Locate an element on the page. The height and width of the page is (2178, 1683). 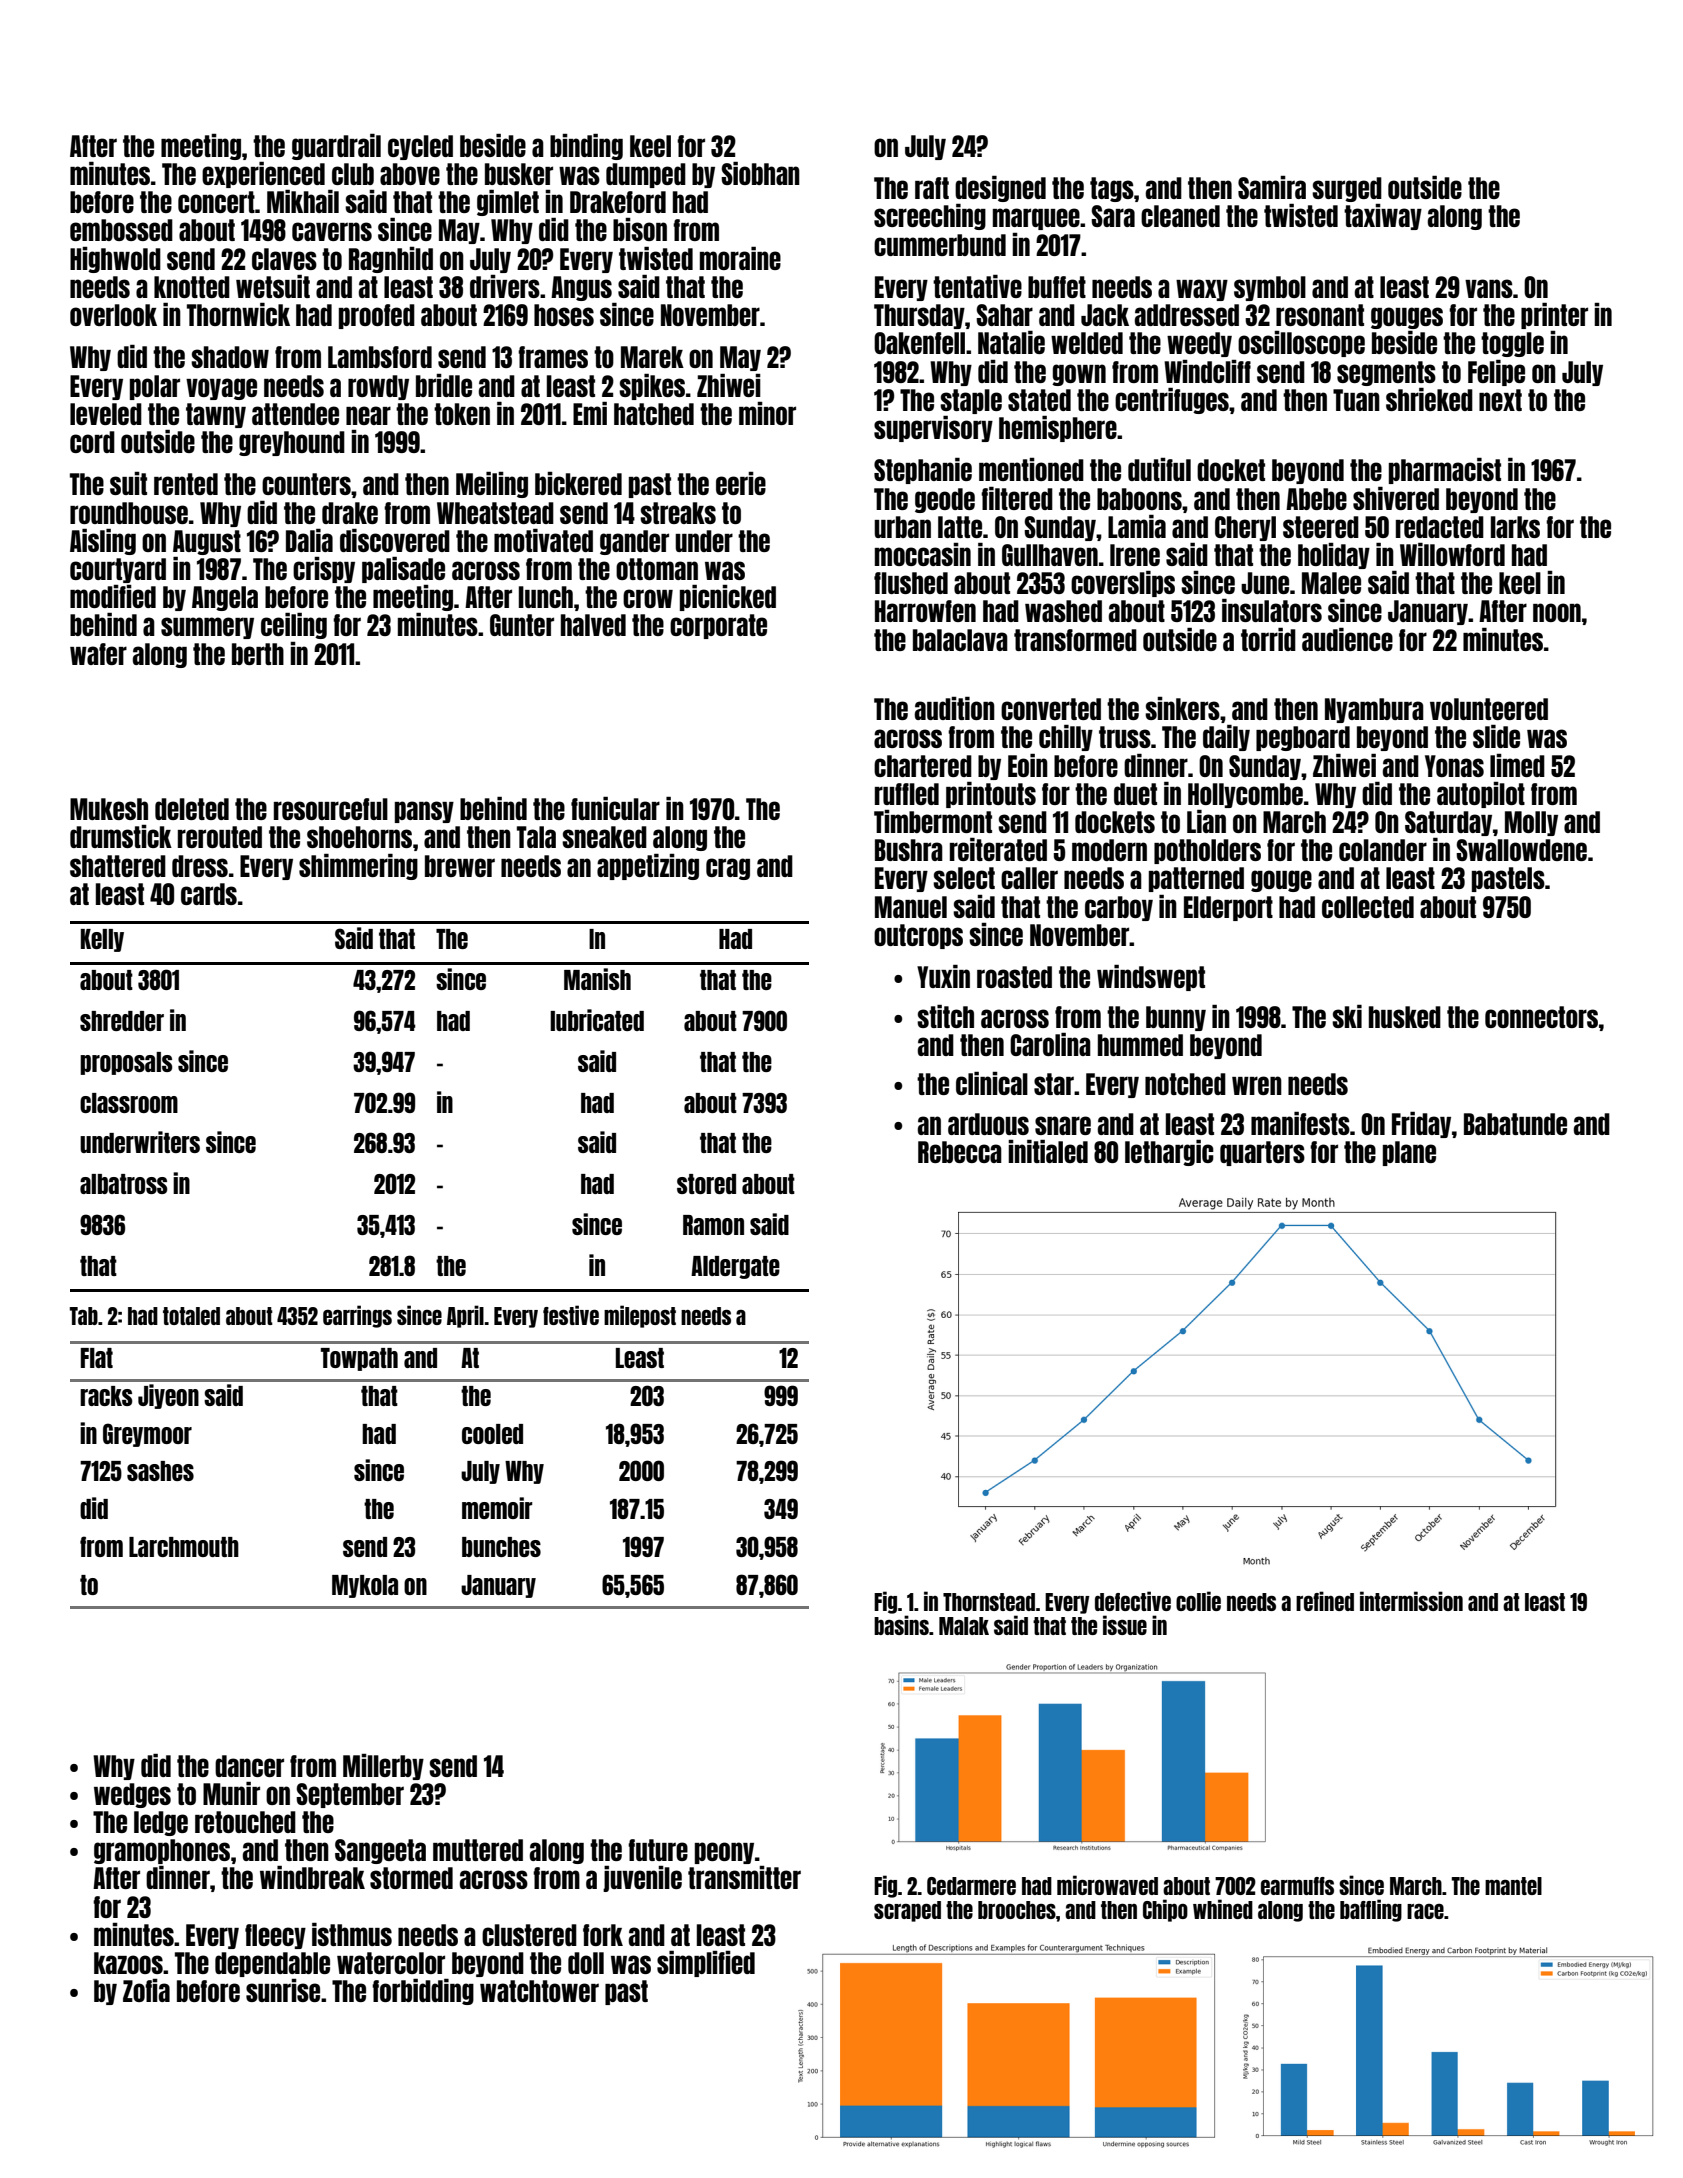
albatross is located at coordinates (124, 1184).
